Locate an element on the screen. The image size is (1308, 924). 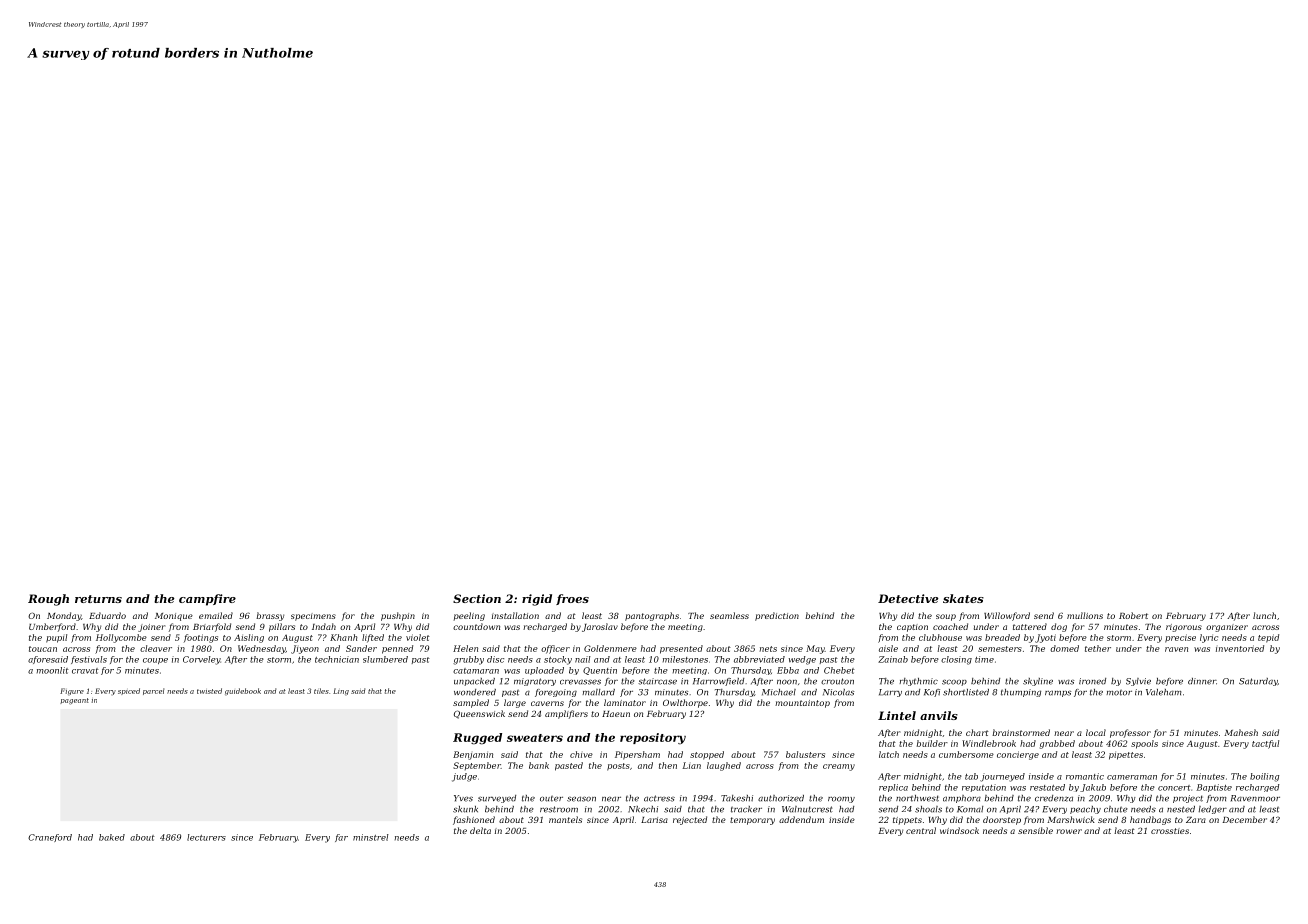
Quentin is located at coordinates (600, 671).
